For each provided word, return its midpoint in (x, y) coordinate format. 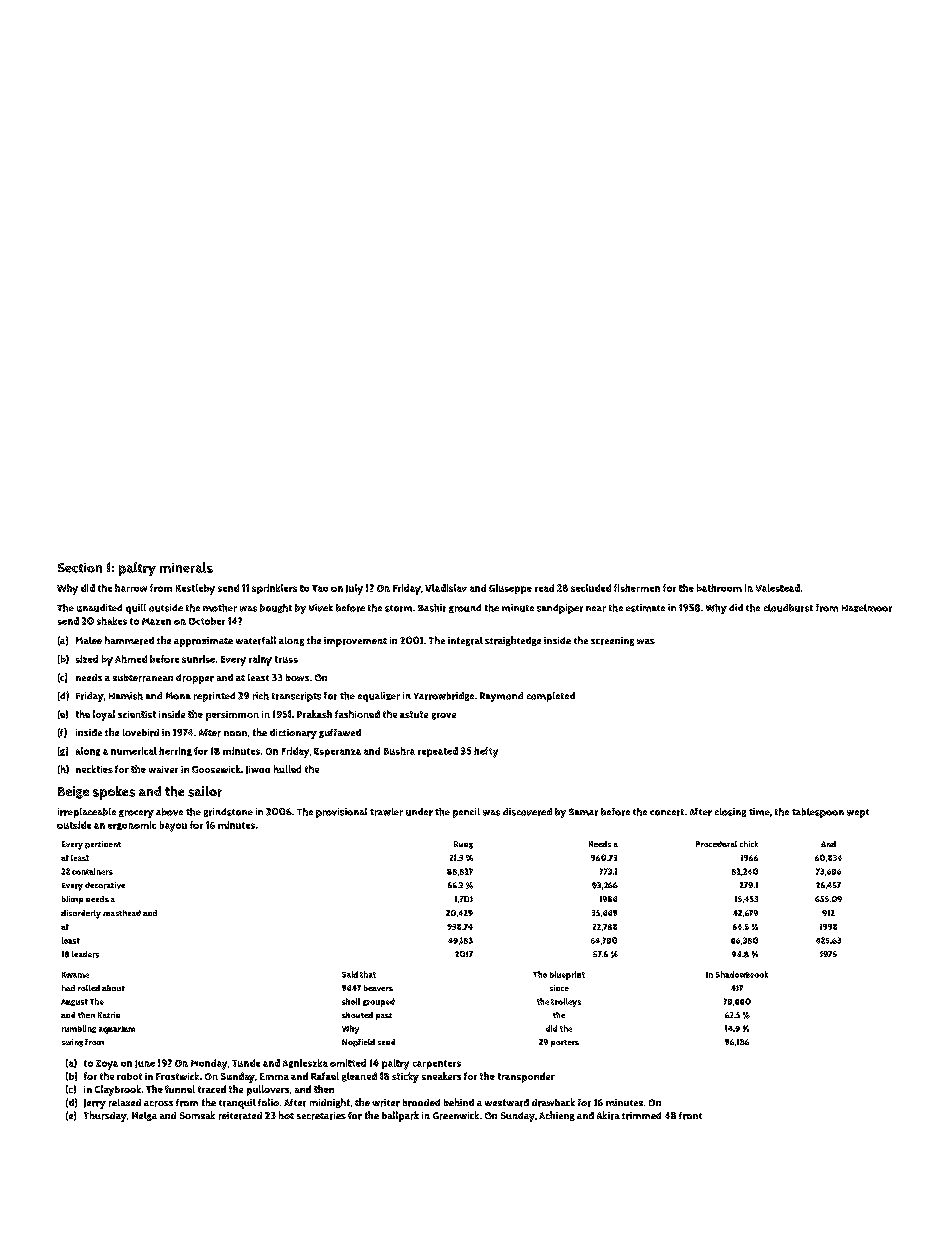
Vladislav (446, 588)
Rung (463, 845)
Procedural (716, 844)
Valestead (778, 588)
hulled (287, 769)
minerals (186, 567)
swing (72, 1043)
